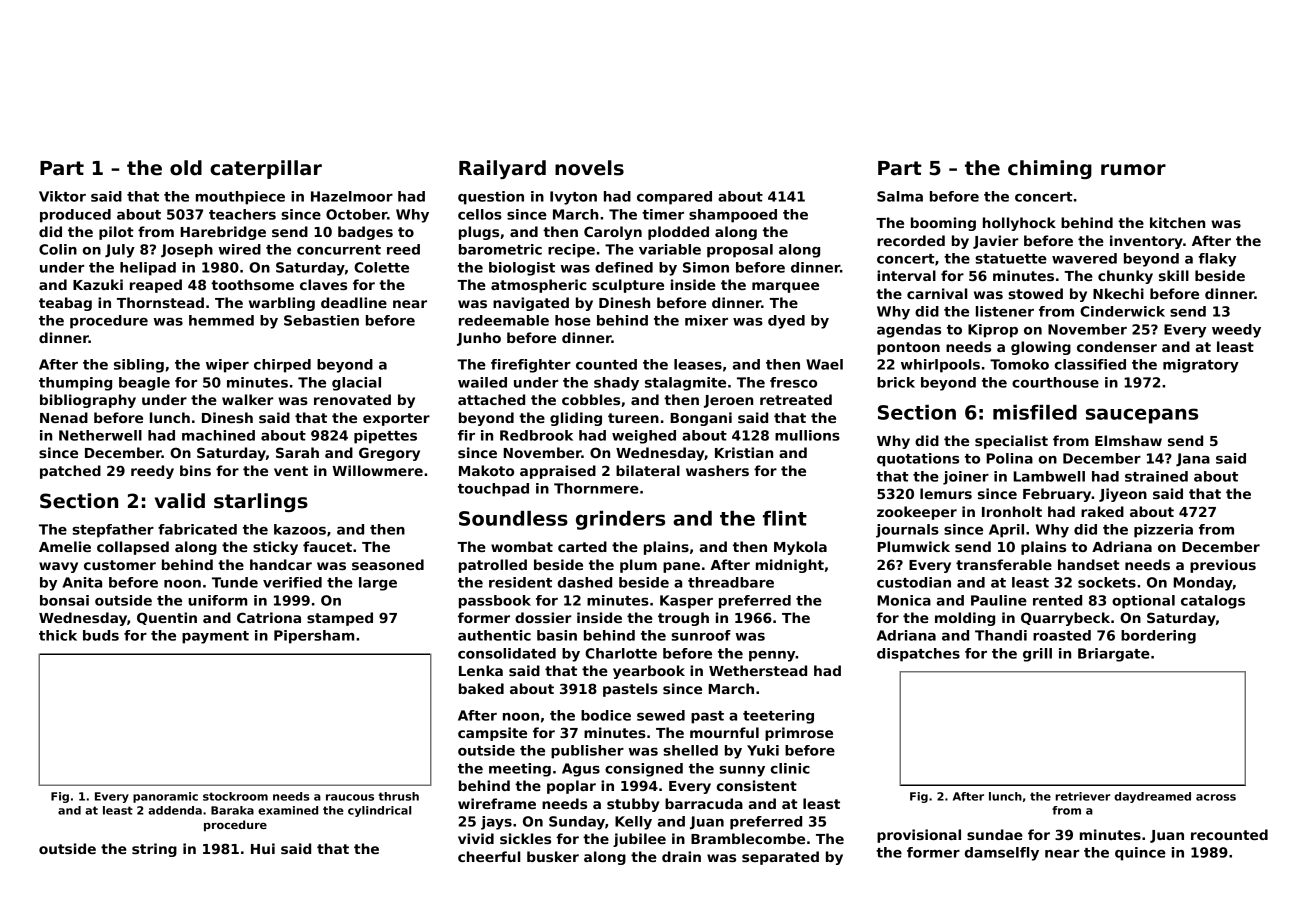  Describe the element at coordinates (799, 734) in the image. I see `primrose` at that location.
